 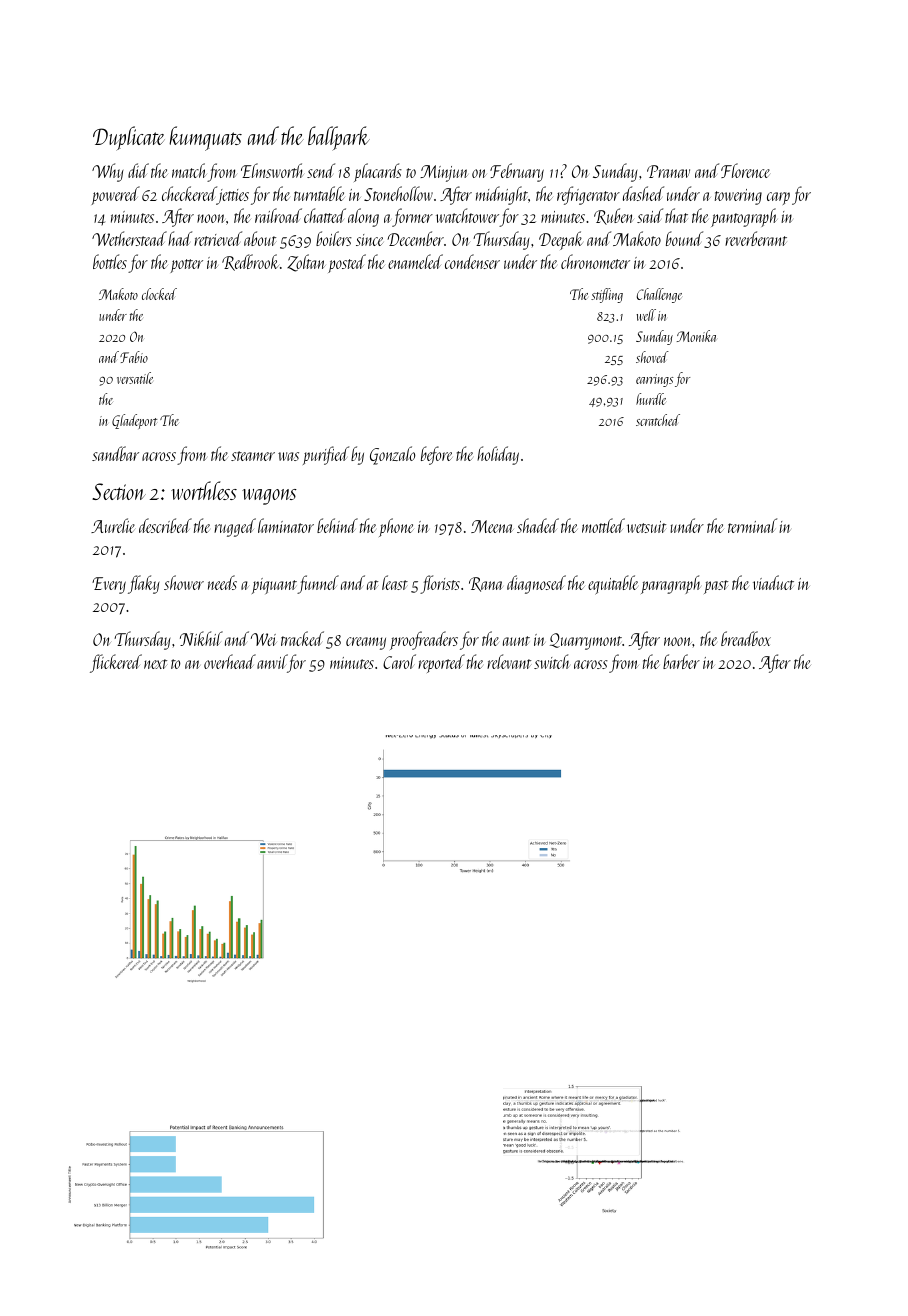 What do you see at coordinates (652, 357) in the screenshot?
I see `shoved` at bounding box center [652, 357].
